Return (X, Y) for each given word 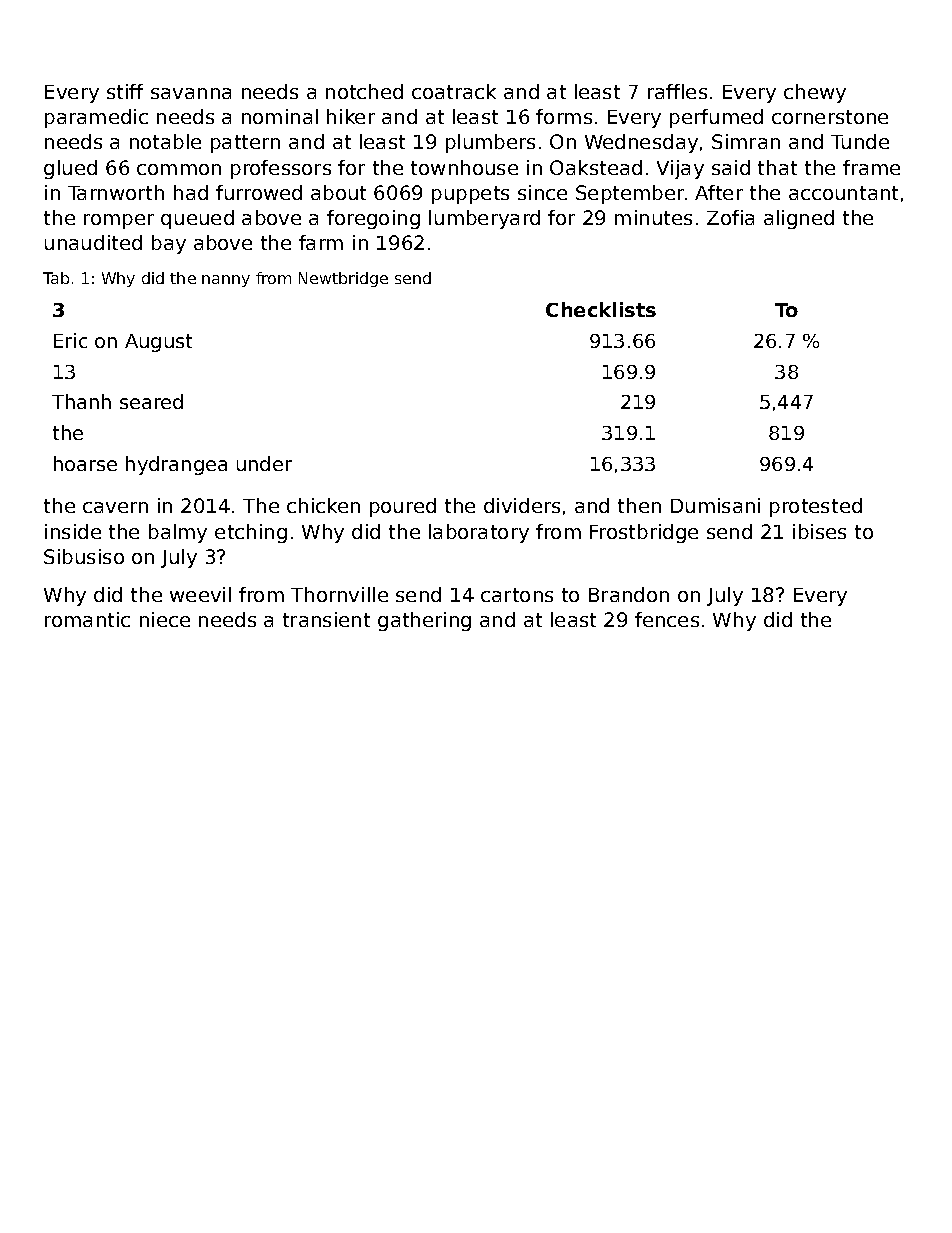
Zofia (730, 217)
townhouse (464, 167)
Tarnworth (116, 192)
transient (326, 619)
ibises (819, 531)
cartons (517, 595)
